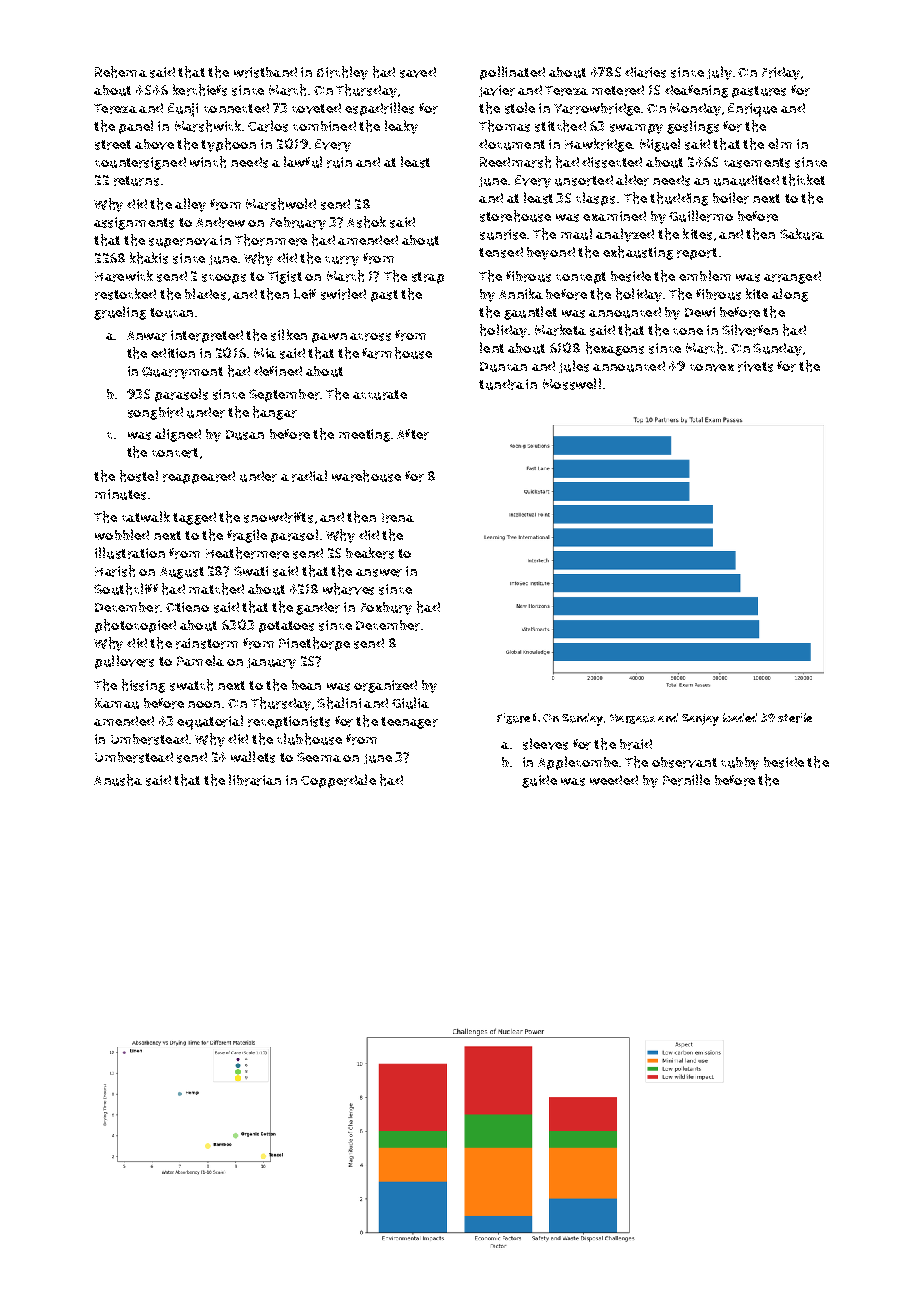  What do you see at coordinates (560, 330) in the page?
I see `Marketa` at bounding box center [560, 330].
